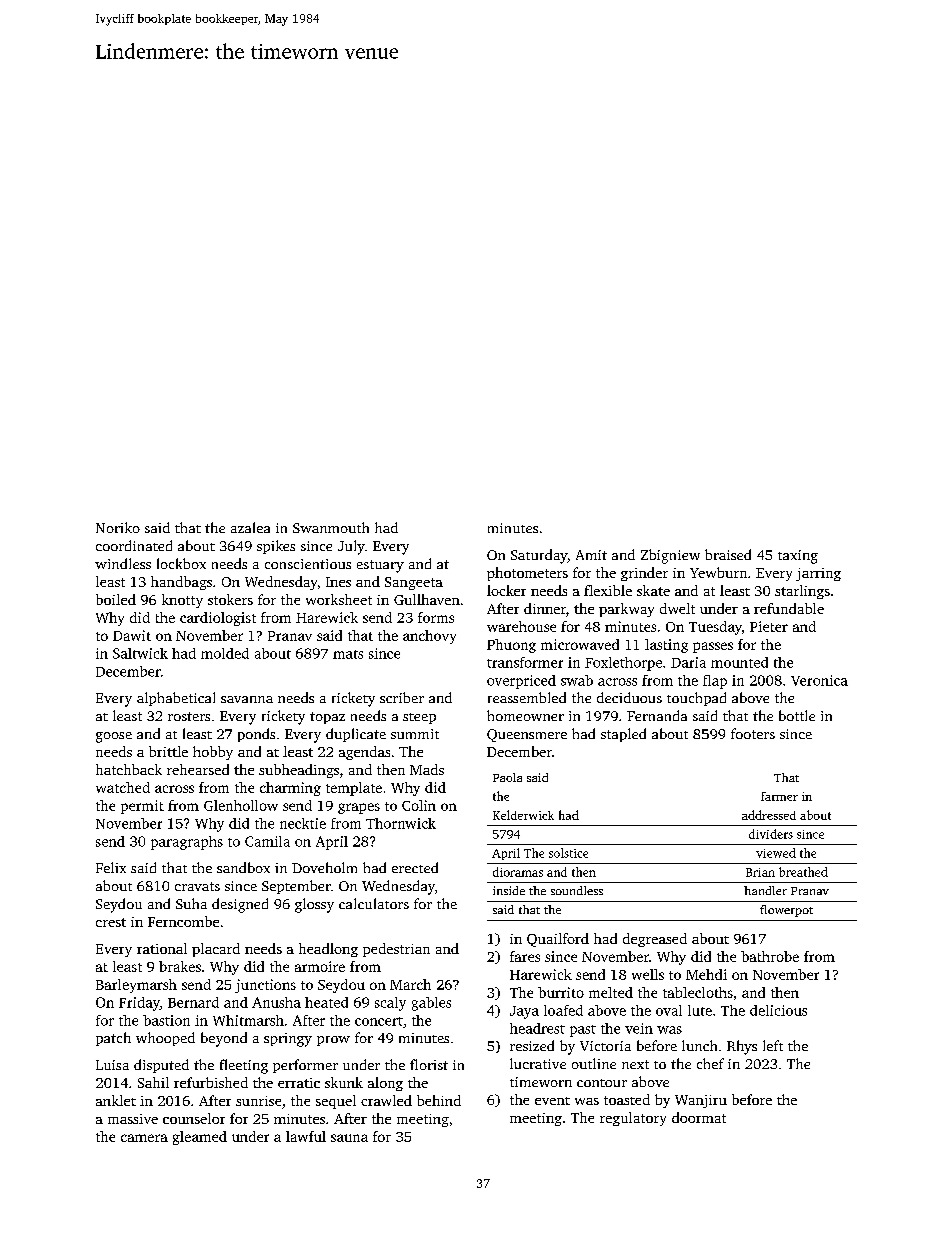  I want to click on Glenhollow, so click(241, 805).
